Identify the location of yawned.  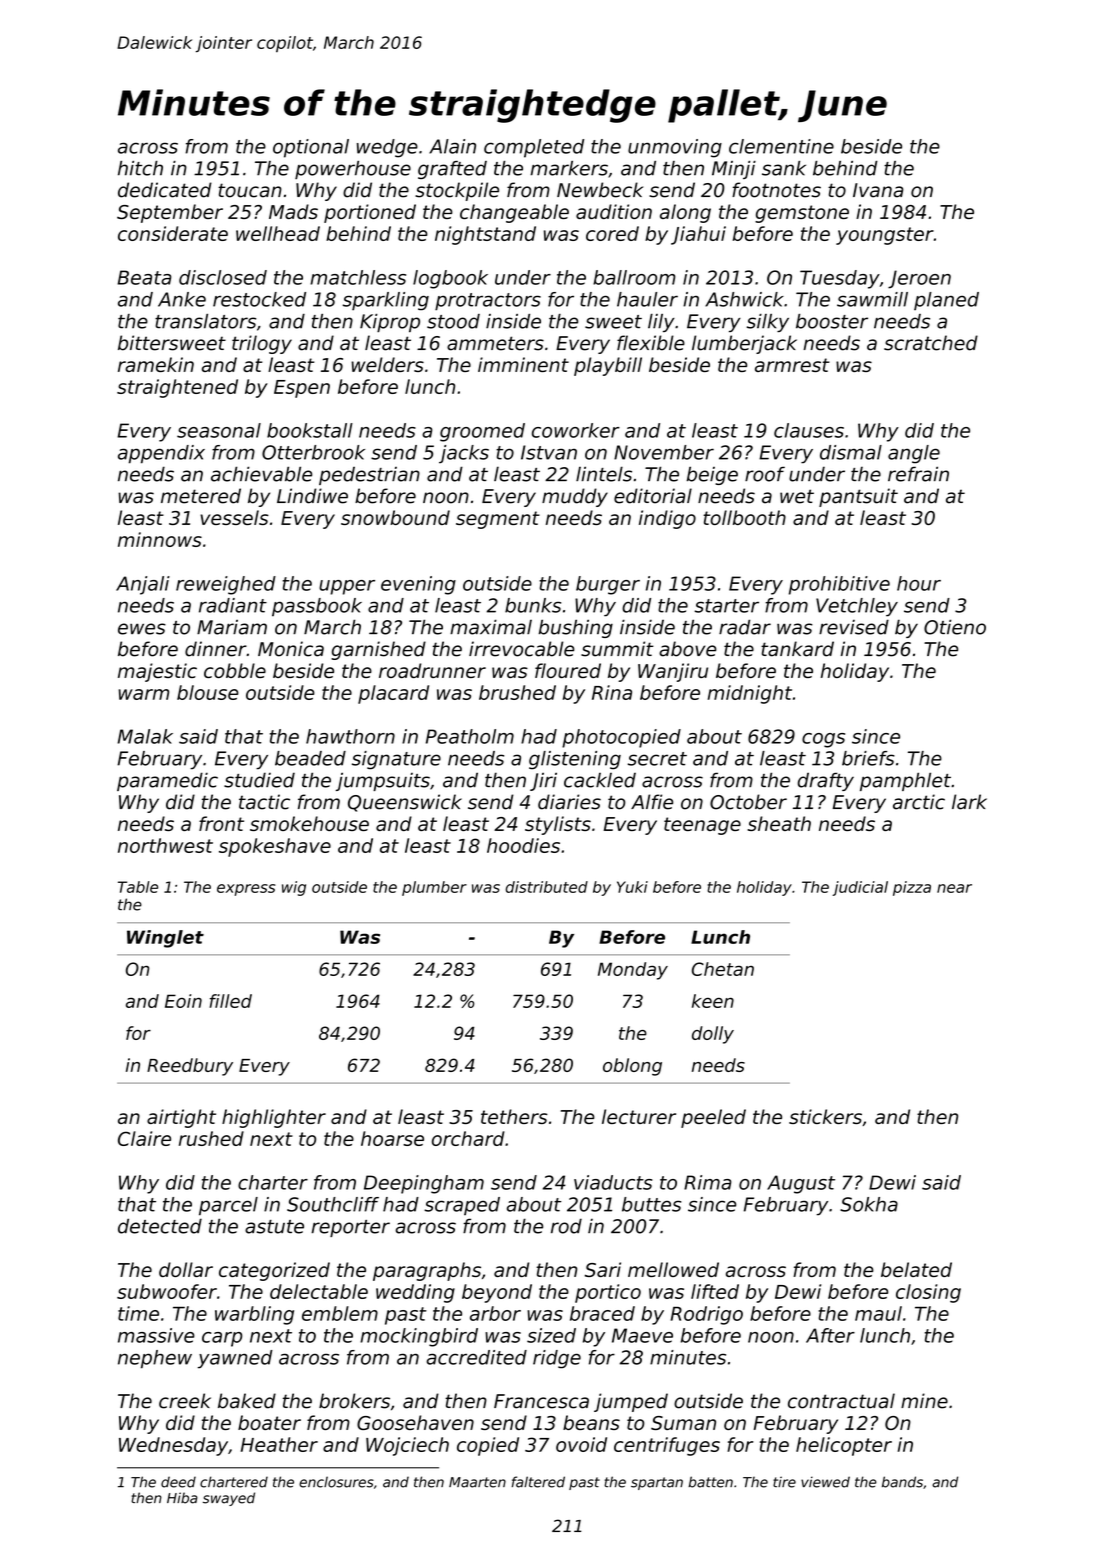
(235, 1359).
